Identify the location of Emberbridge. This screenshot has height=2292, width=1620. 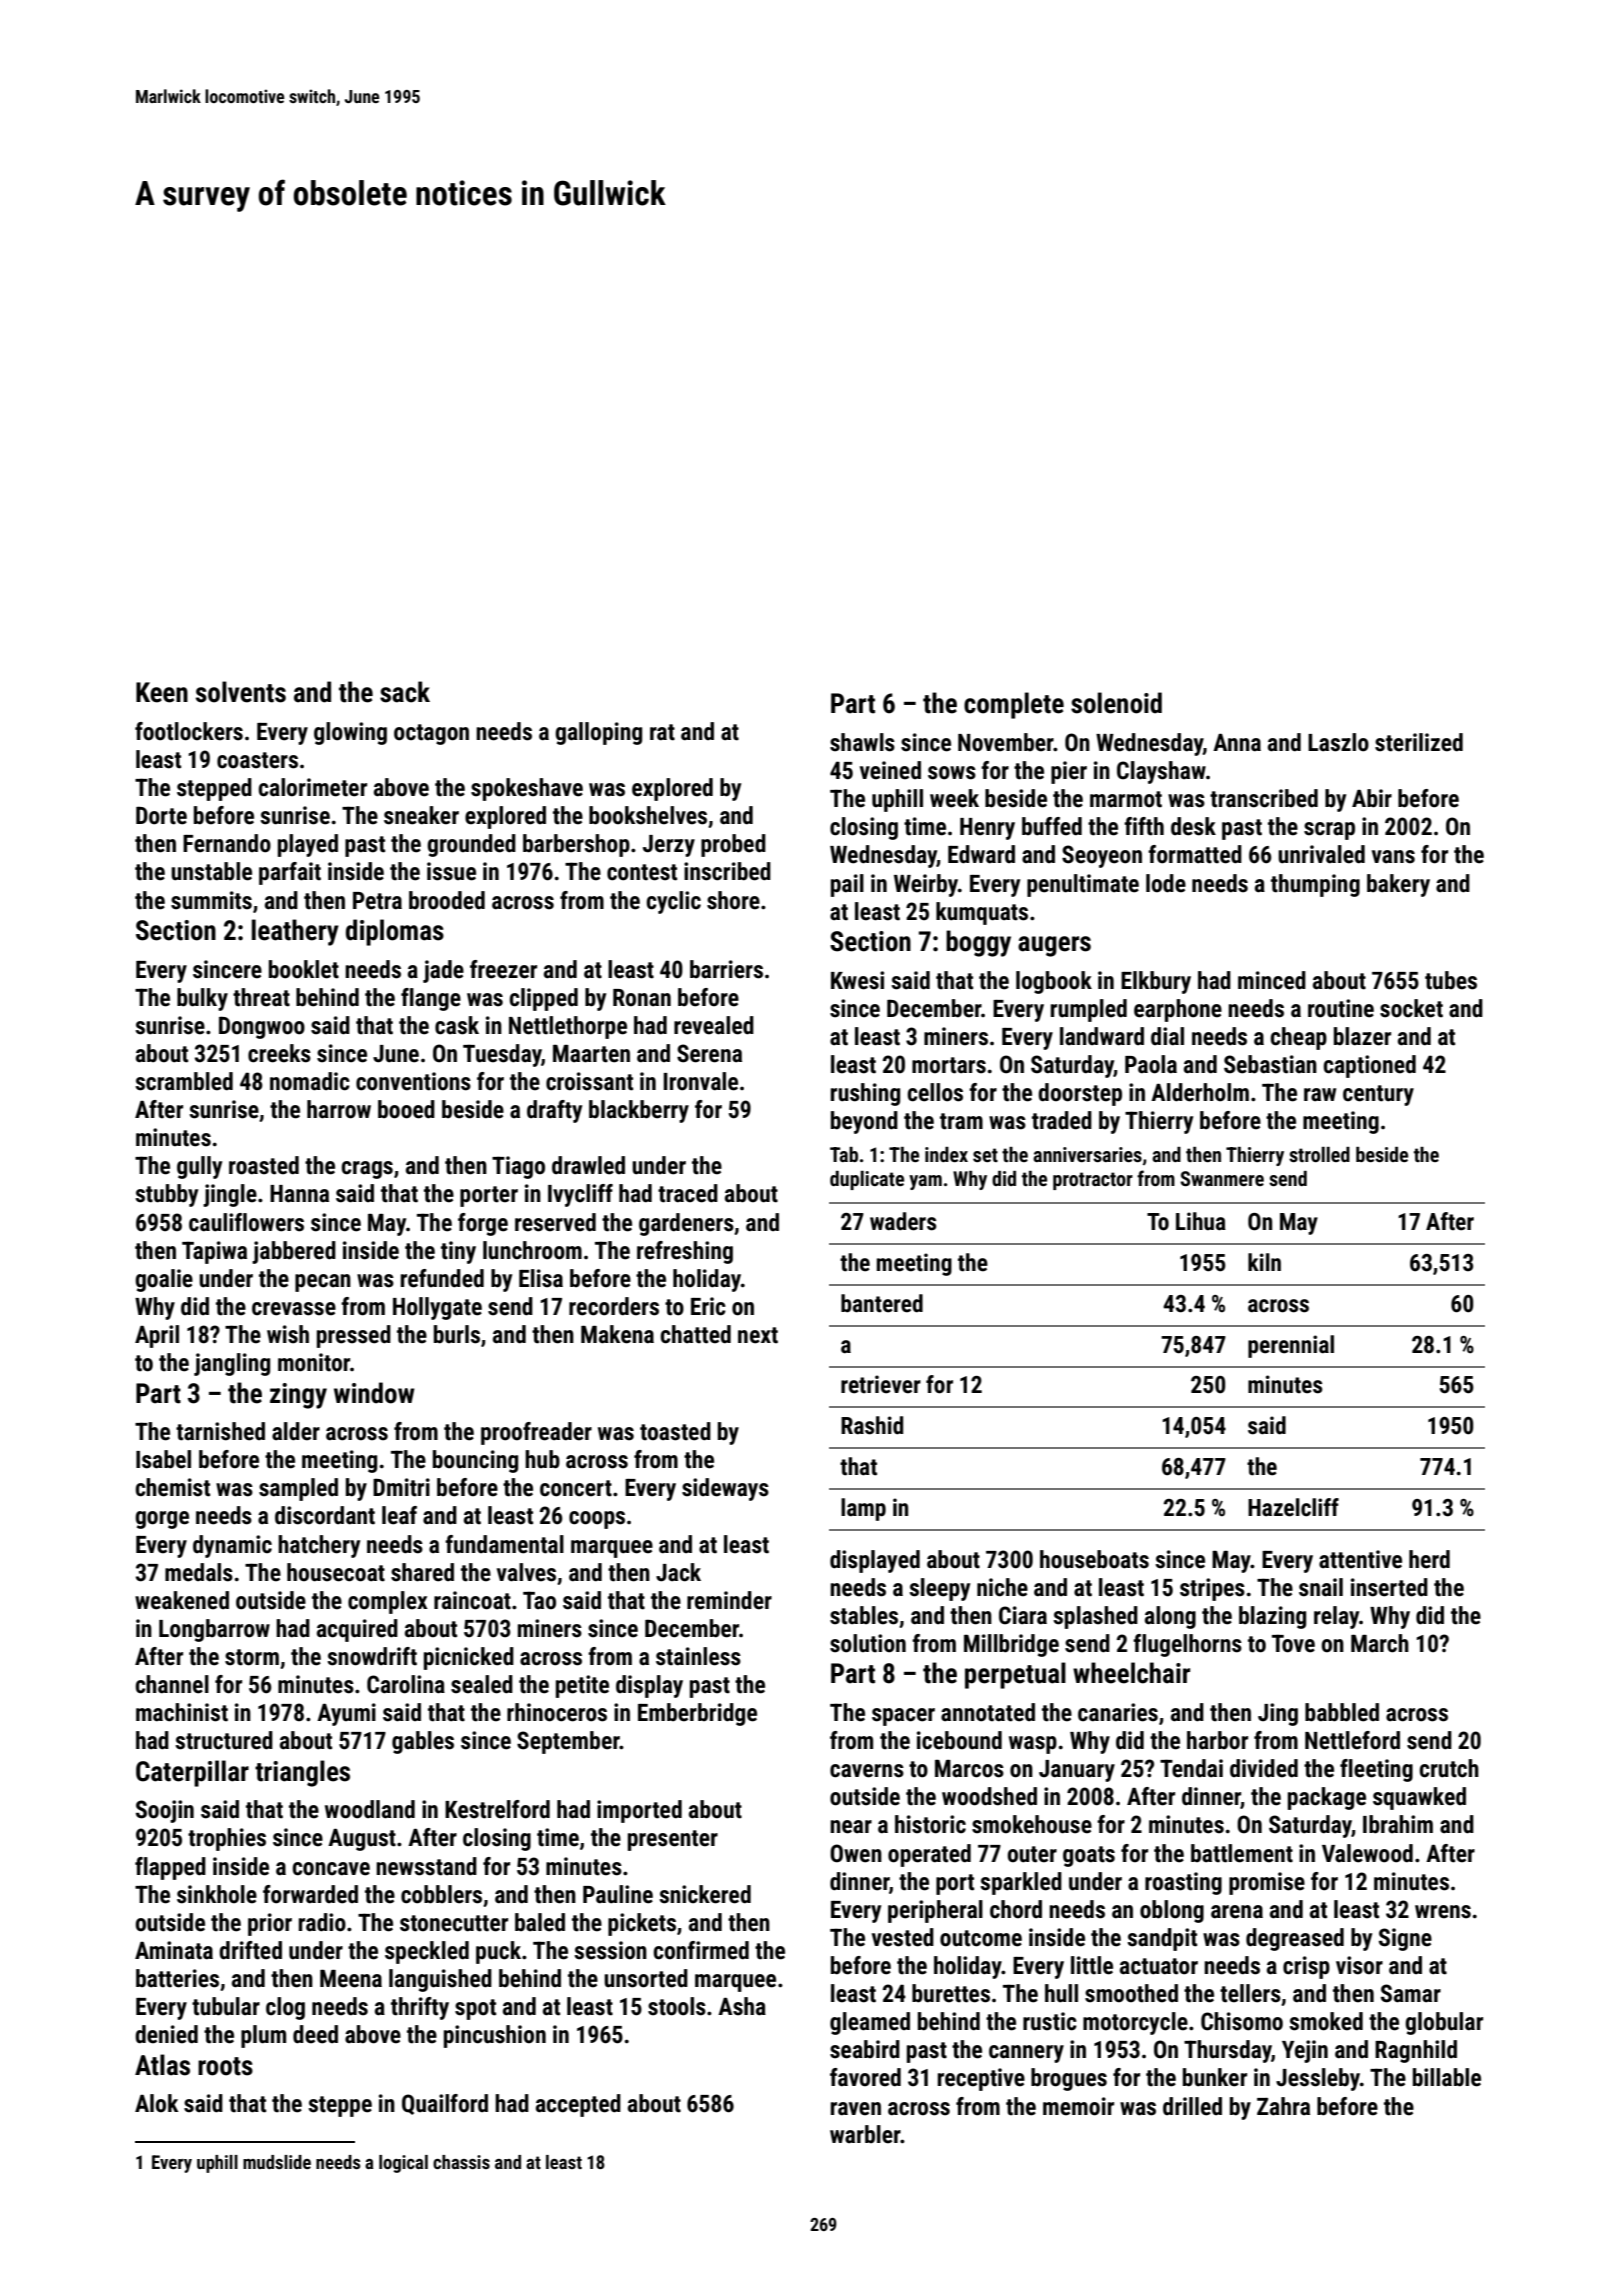
(697, 1714).
